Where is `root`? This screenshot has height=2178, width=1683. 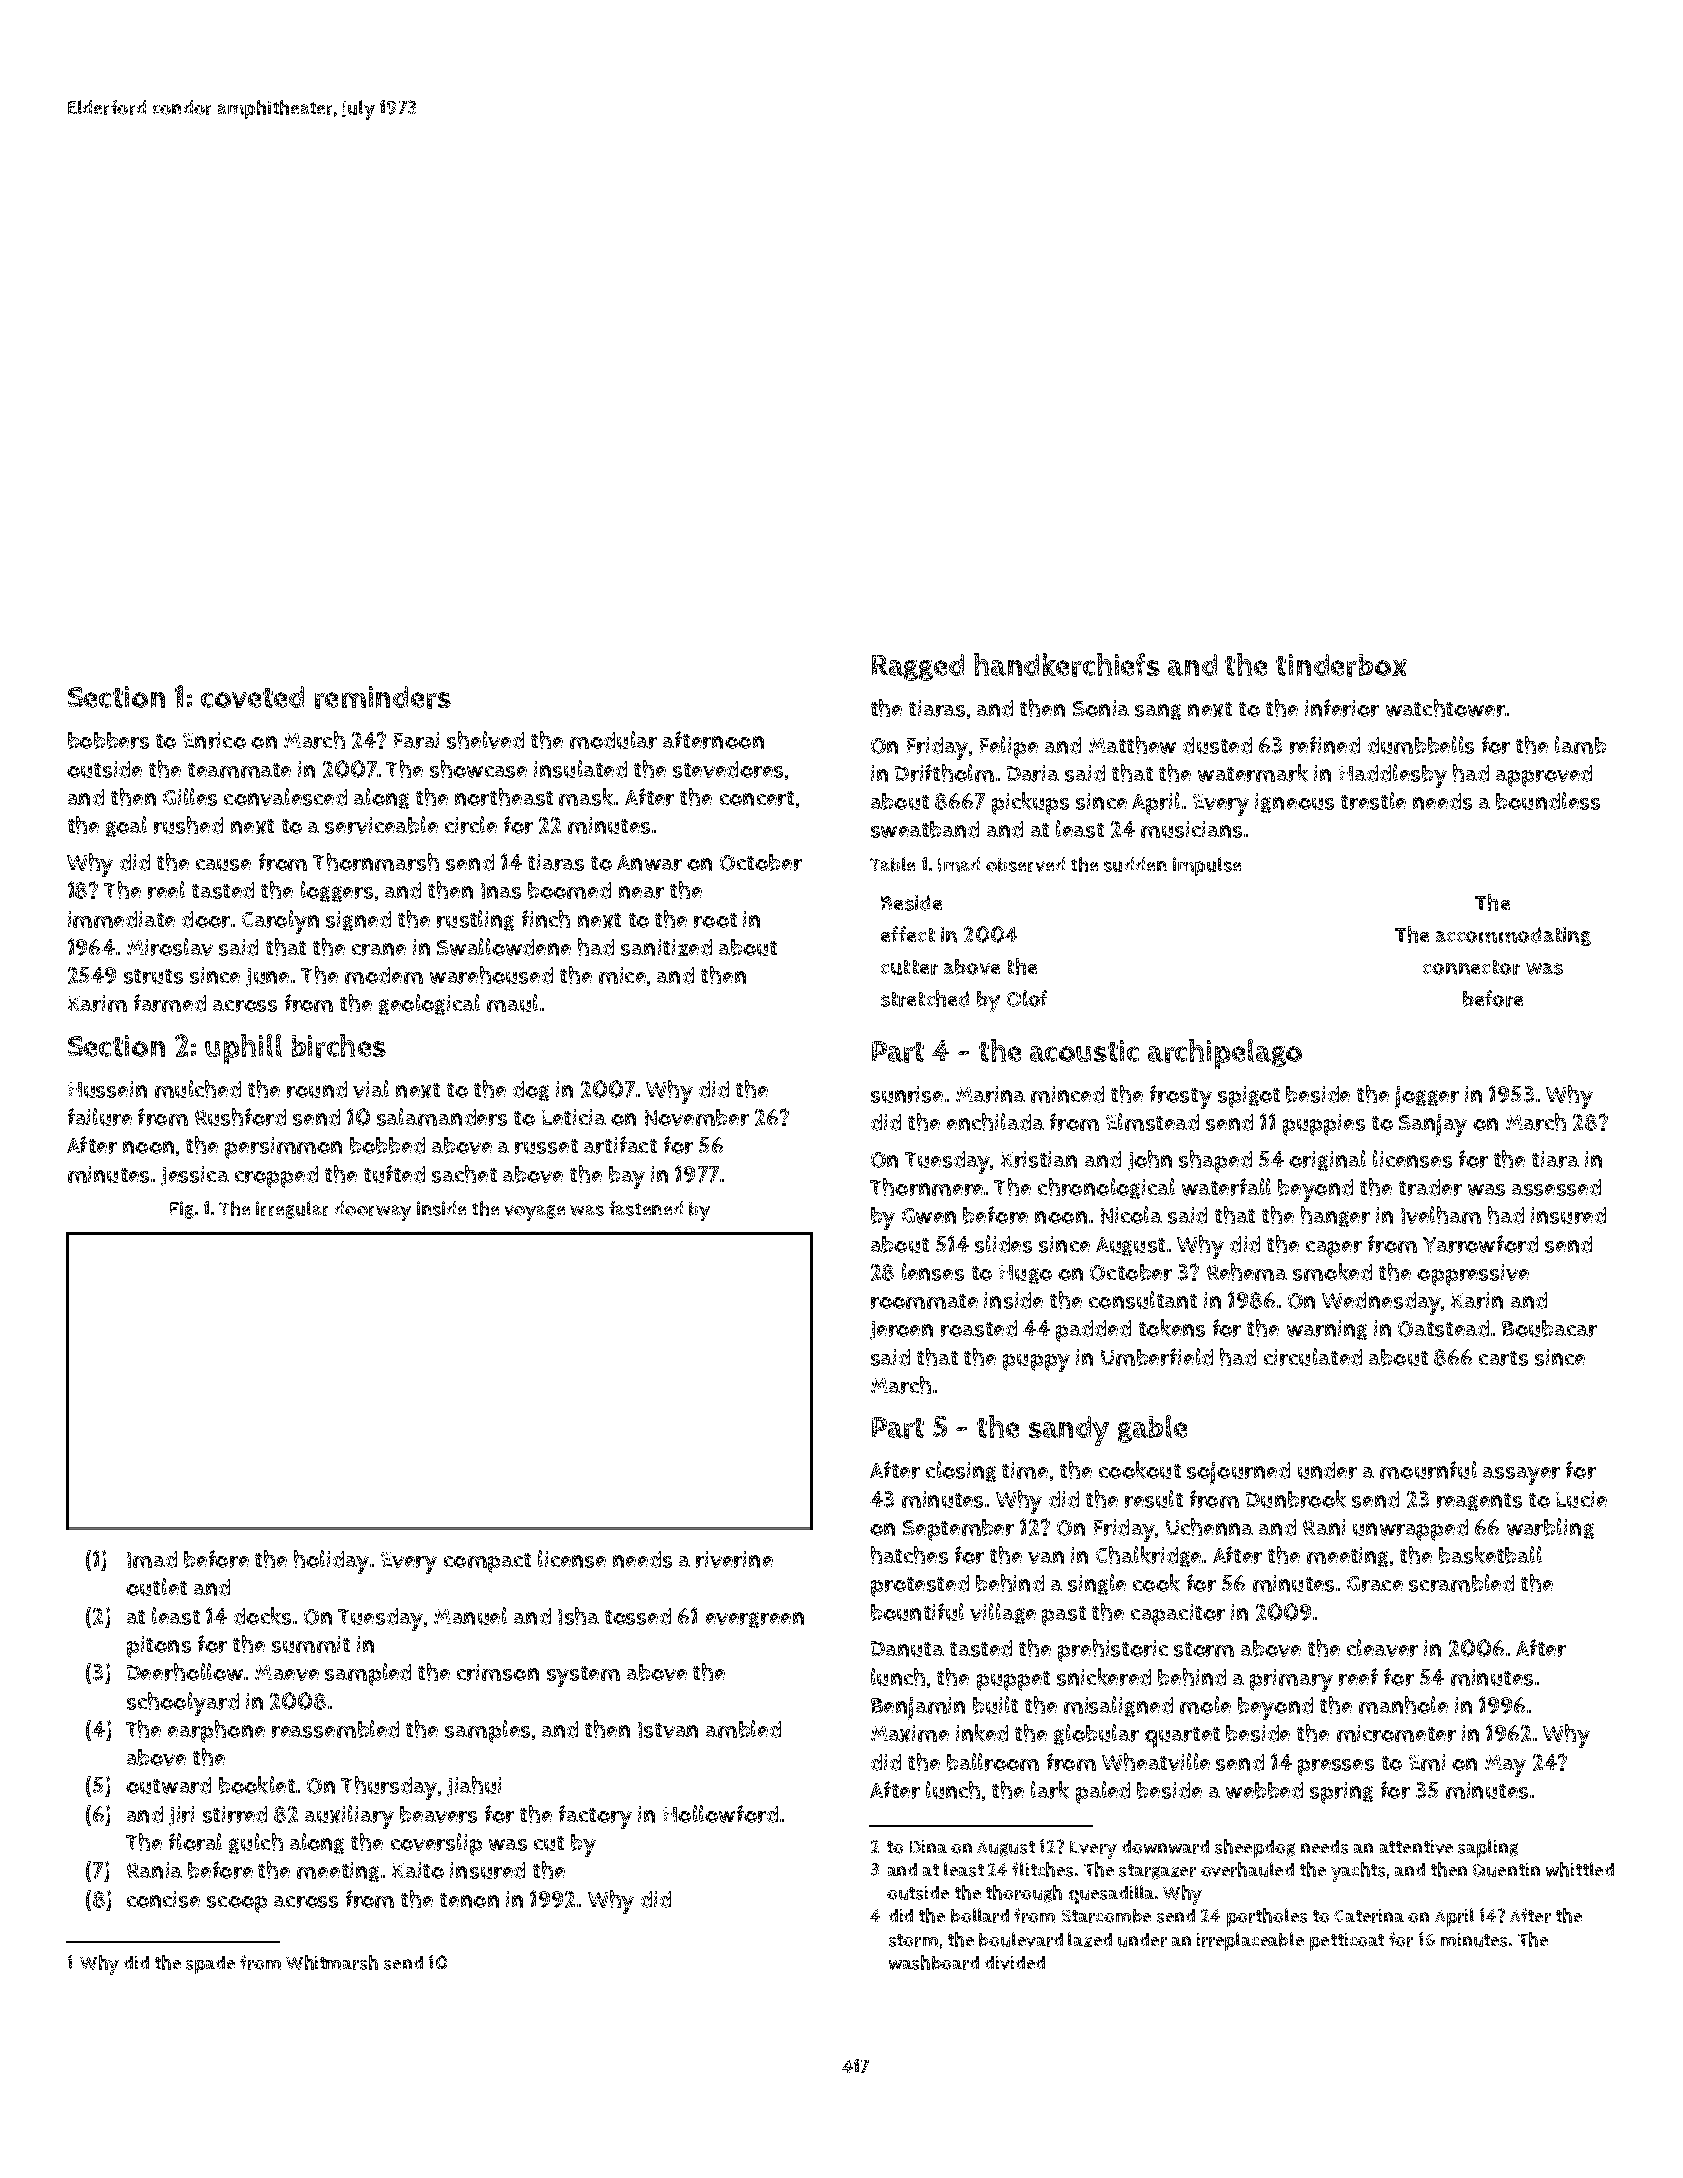
root is located at coordinates (715, 920).
